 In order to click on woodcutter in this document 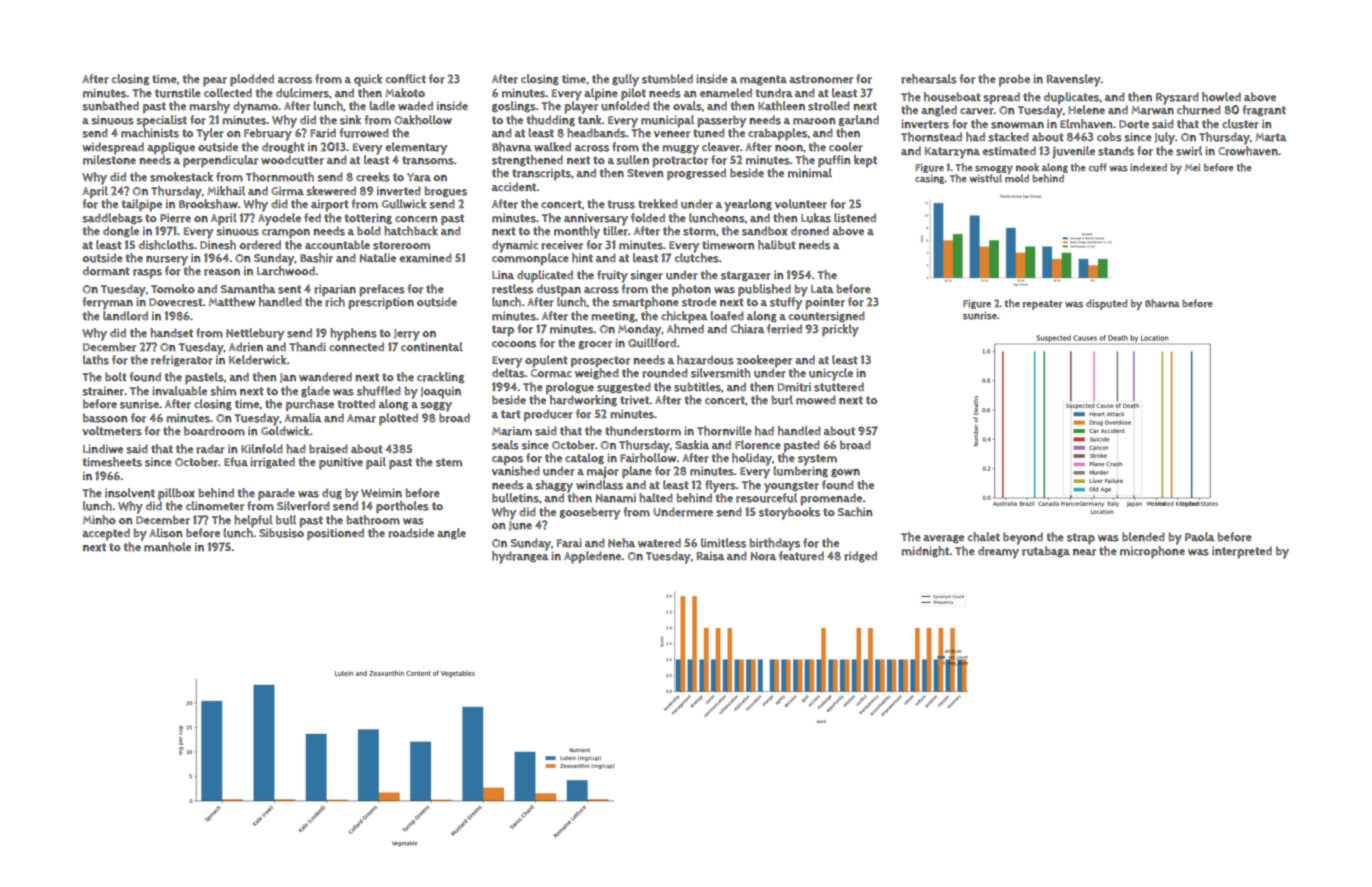, I will do `click(292, 160)`.
